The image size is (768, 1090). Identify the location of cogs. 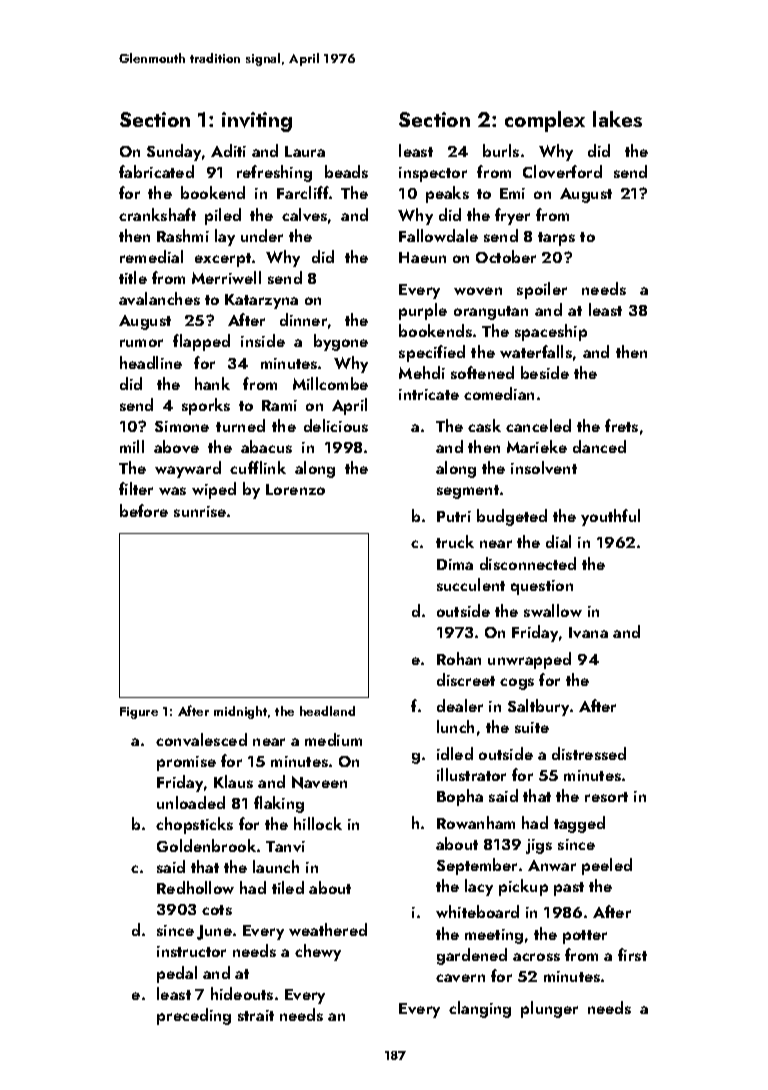
(517, 684).
